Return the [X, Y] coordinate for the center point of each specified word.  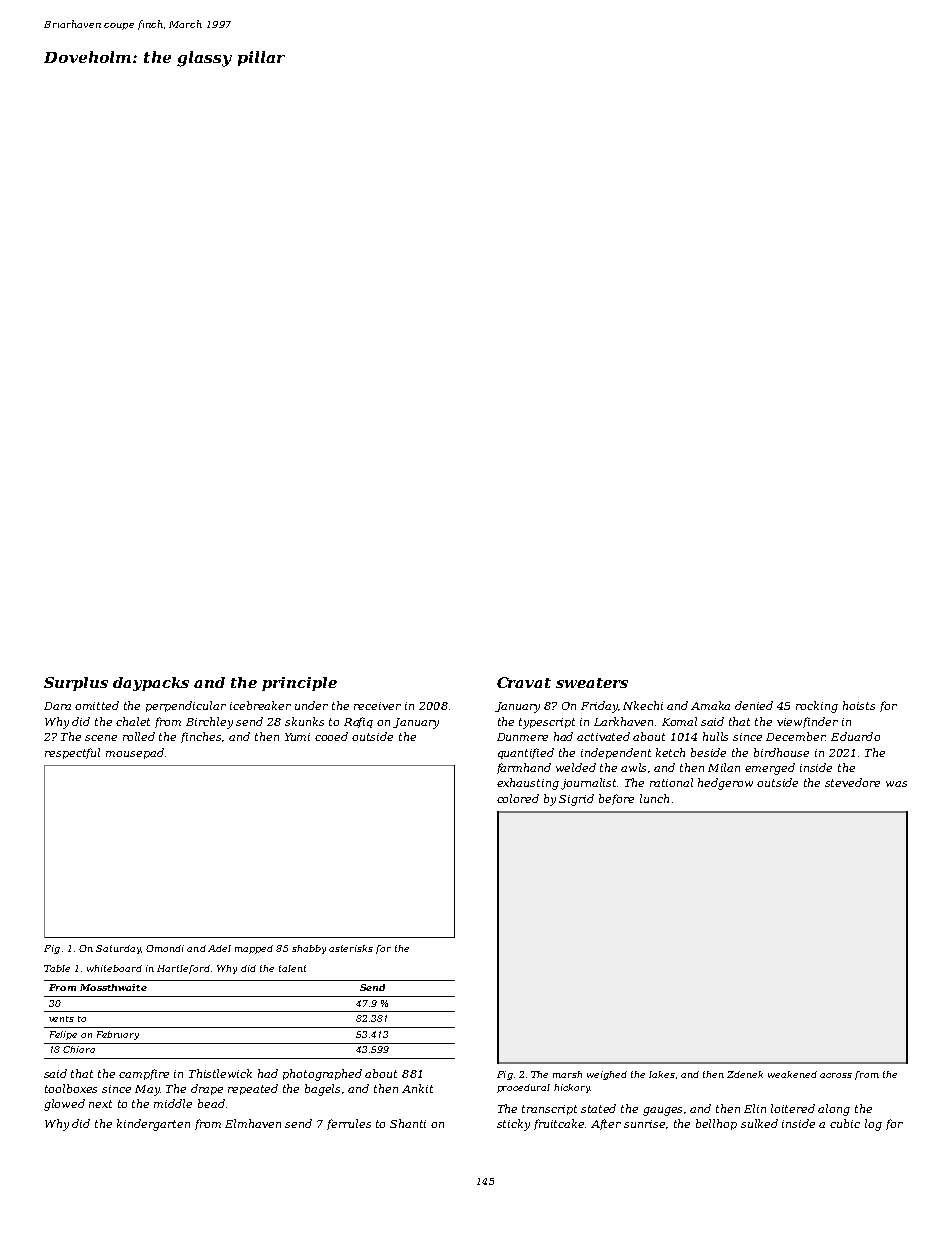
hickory [572, 1088]
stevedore [852, 782]
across [836, 1075]
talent [292, 968]
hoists [859, 705]
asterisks [351, 948]
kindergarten [153, 1125]
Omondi [165, 948]
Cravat [524, 682]
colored [518, 798]
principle [299, 684]
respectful [72, 753]
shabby [309, 949]
